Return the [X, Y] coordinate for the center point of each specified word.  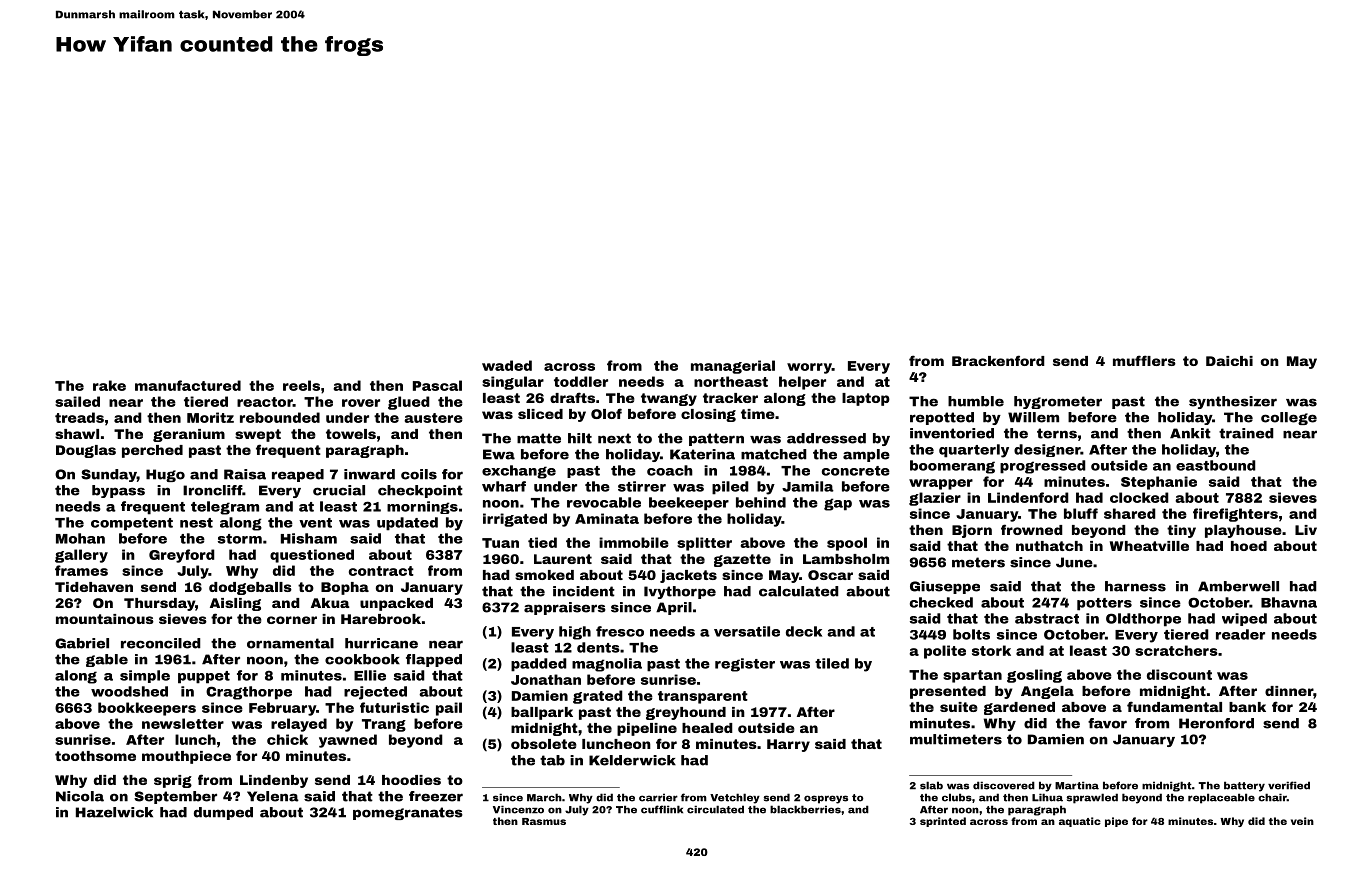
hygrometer [1058, 402]
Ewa [499, 454]
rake [109, 385]
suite [959, 707]
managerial [733, 367]
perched [152, 451]
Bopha [345, 588]
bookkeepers [147, 709]
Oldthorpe [1143, 620]
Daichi [1229, 361]
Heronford [1216, 723]
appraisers [565, 608]
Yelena [273, 796]
